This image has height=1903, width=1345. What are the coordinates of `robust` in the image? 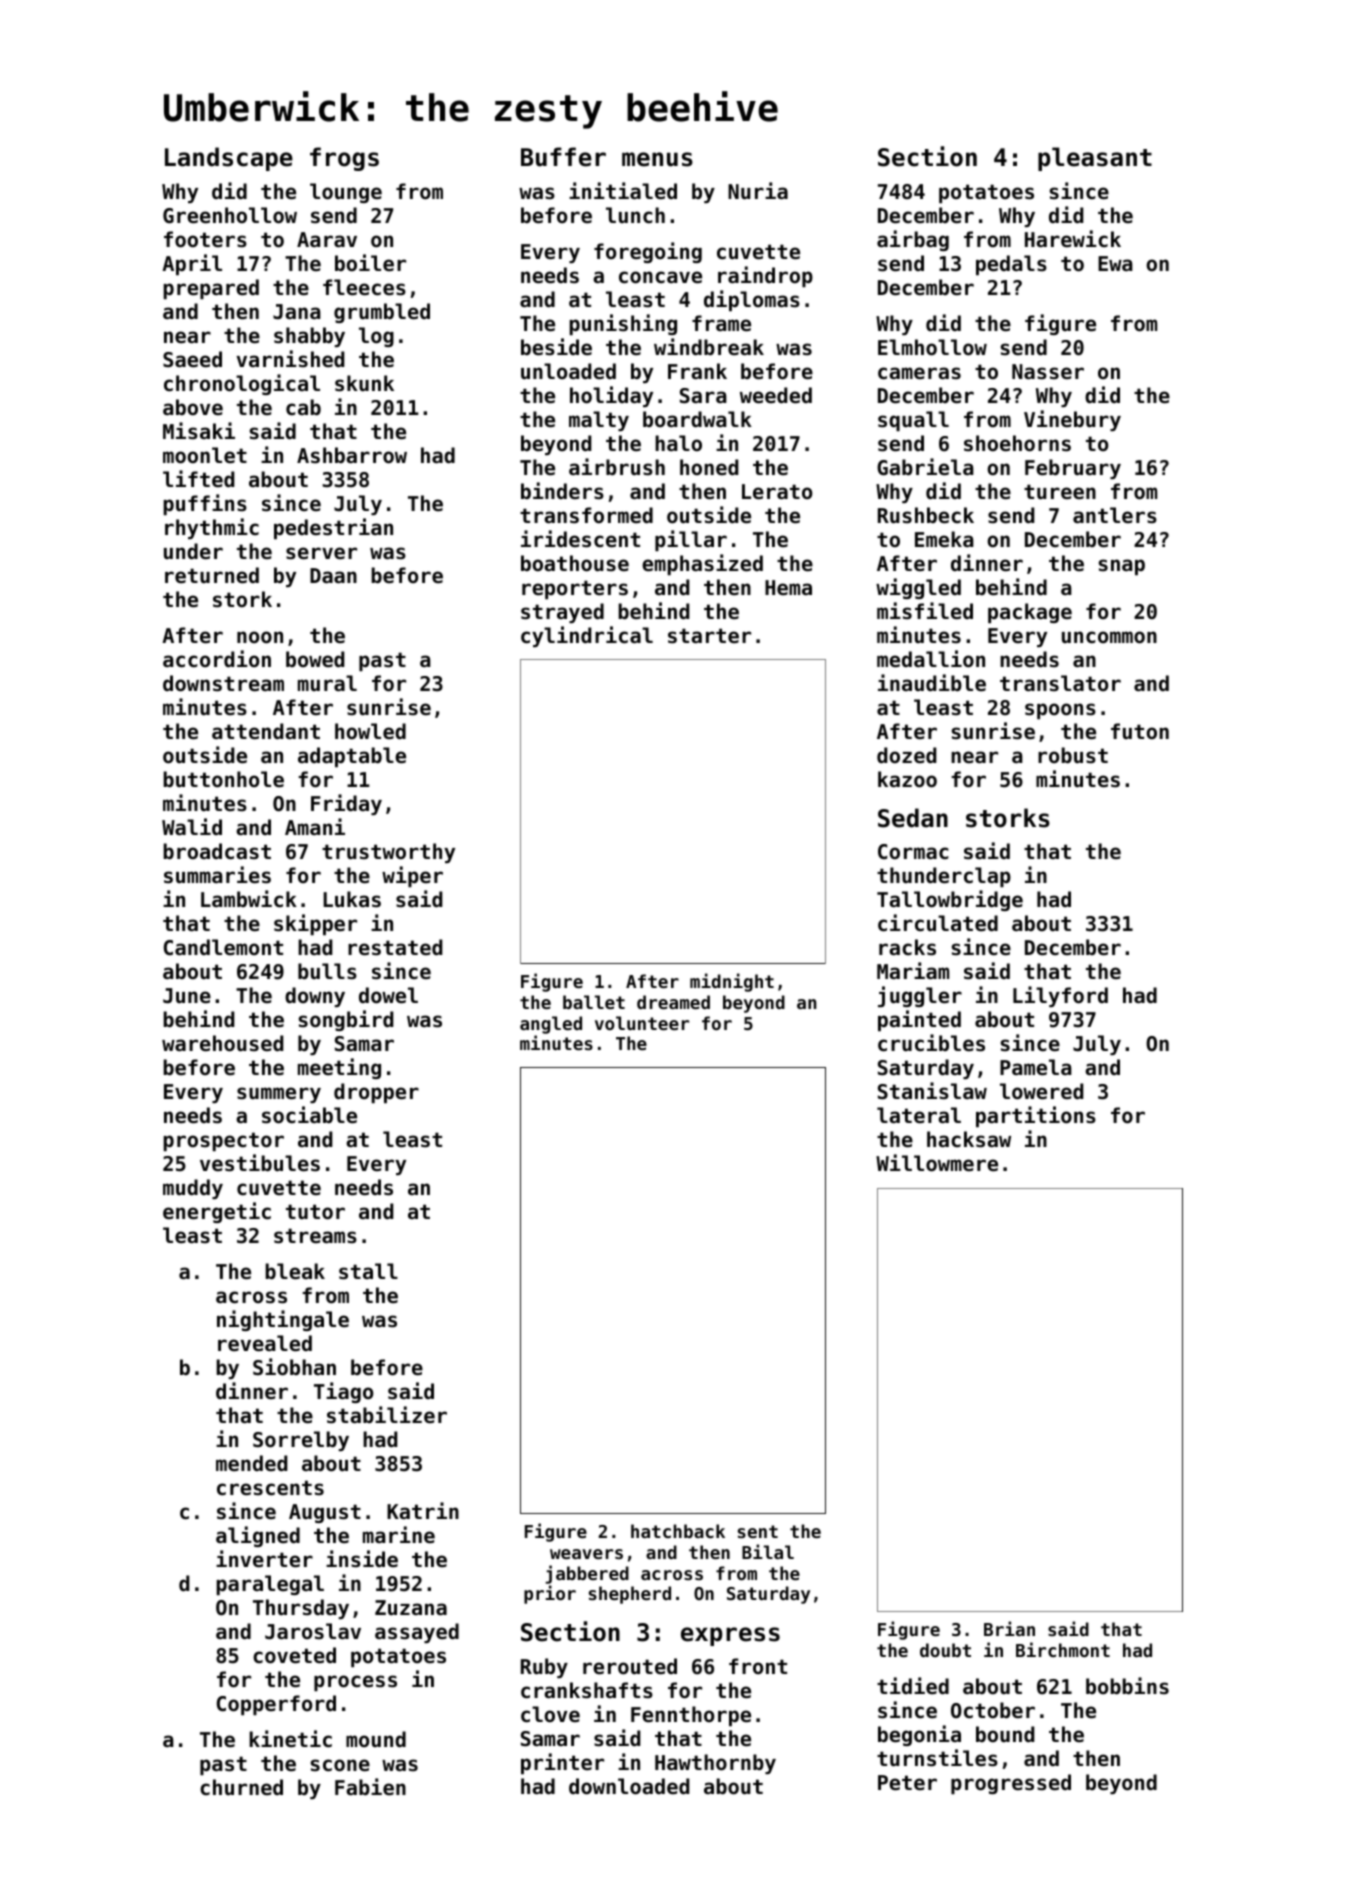 It's located at (1073, 755).
